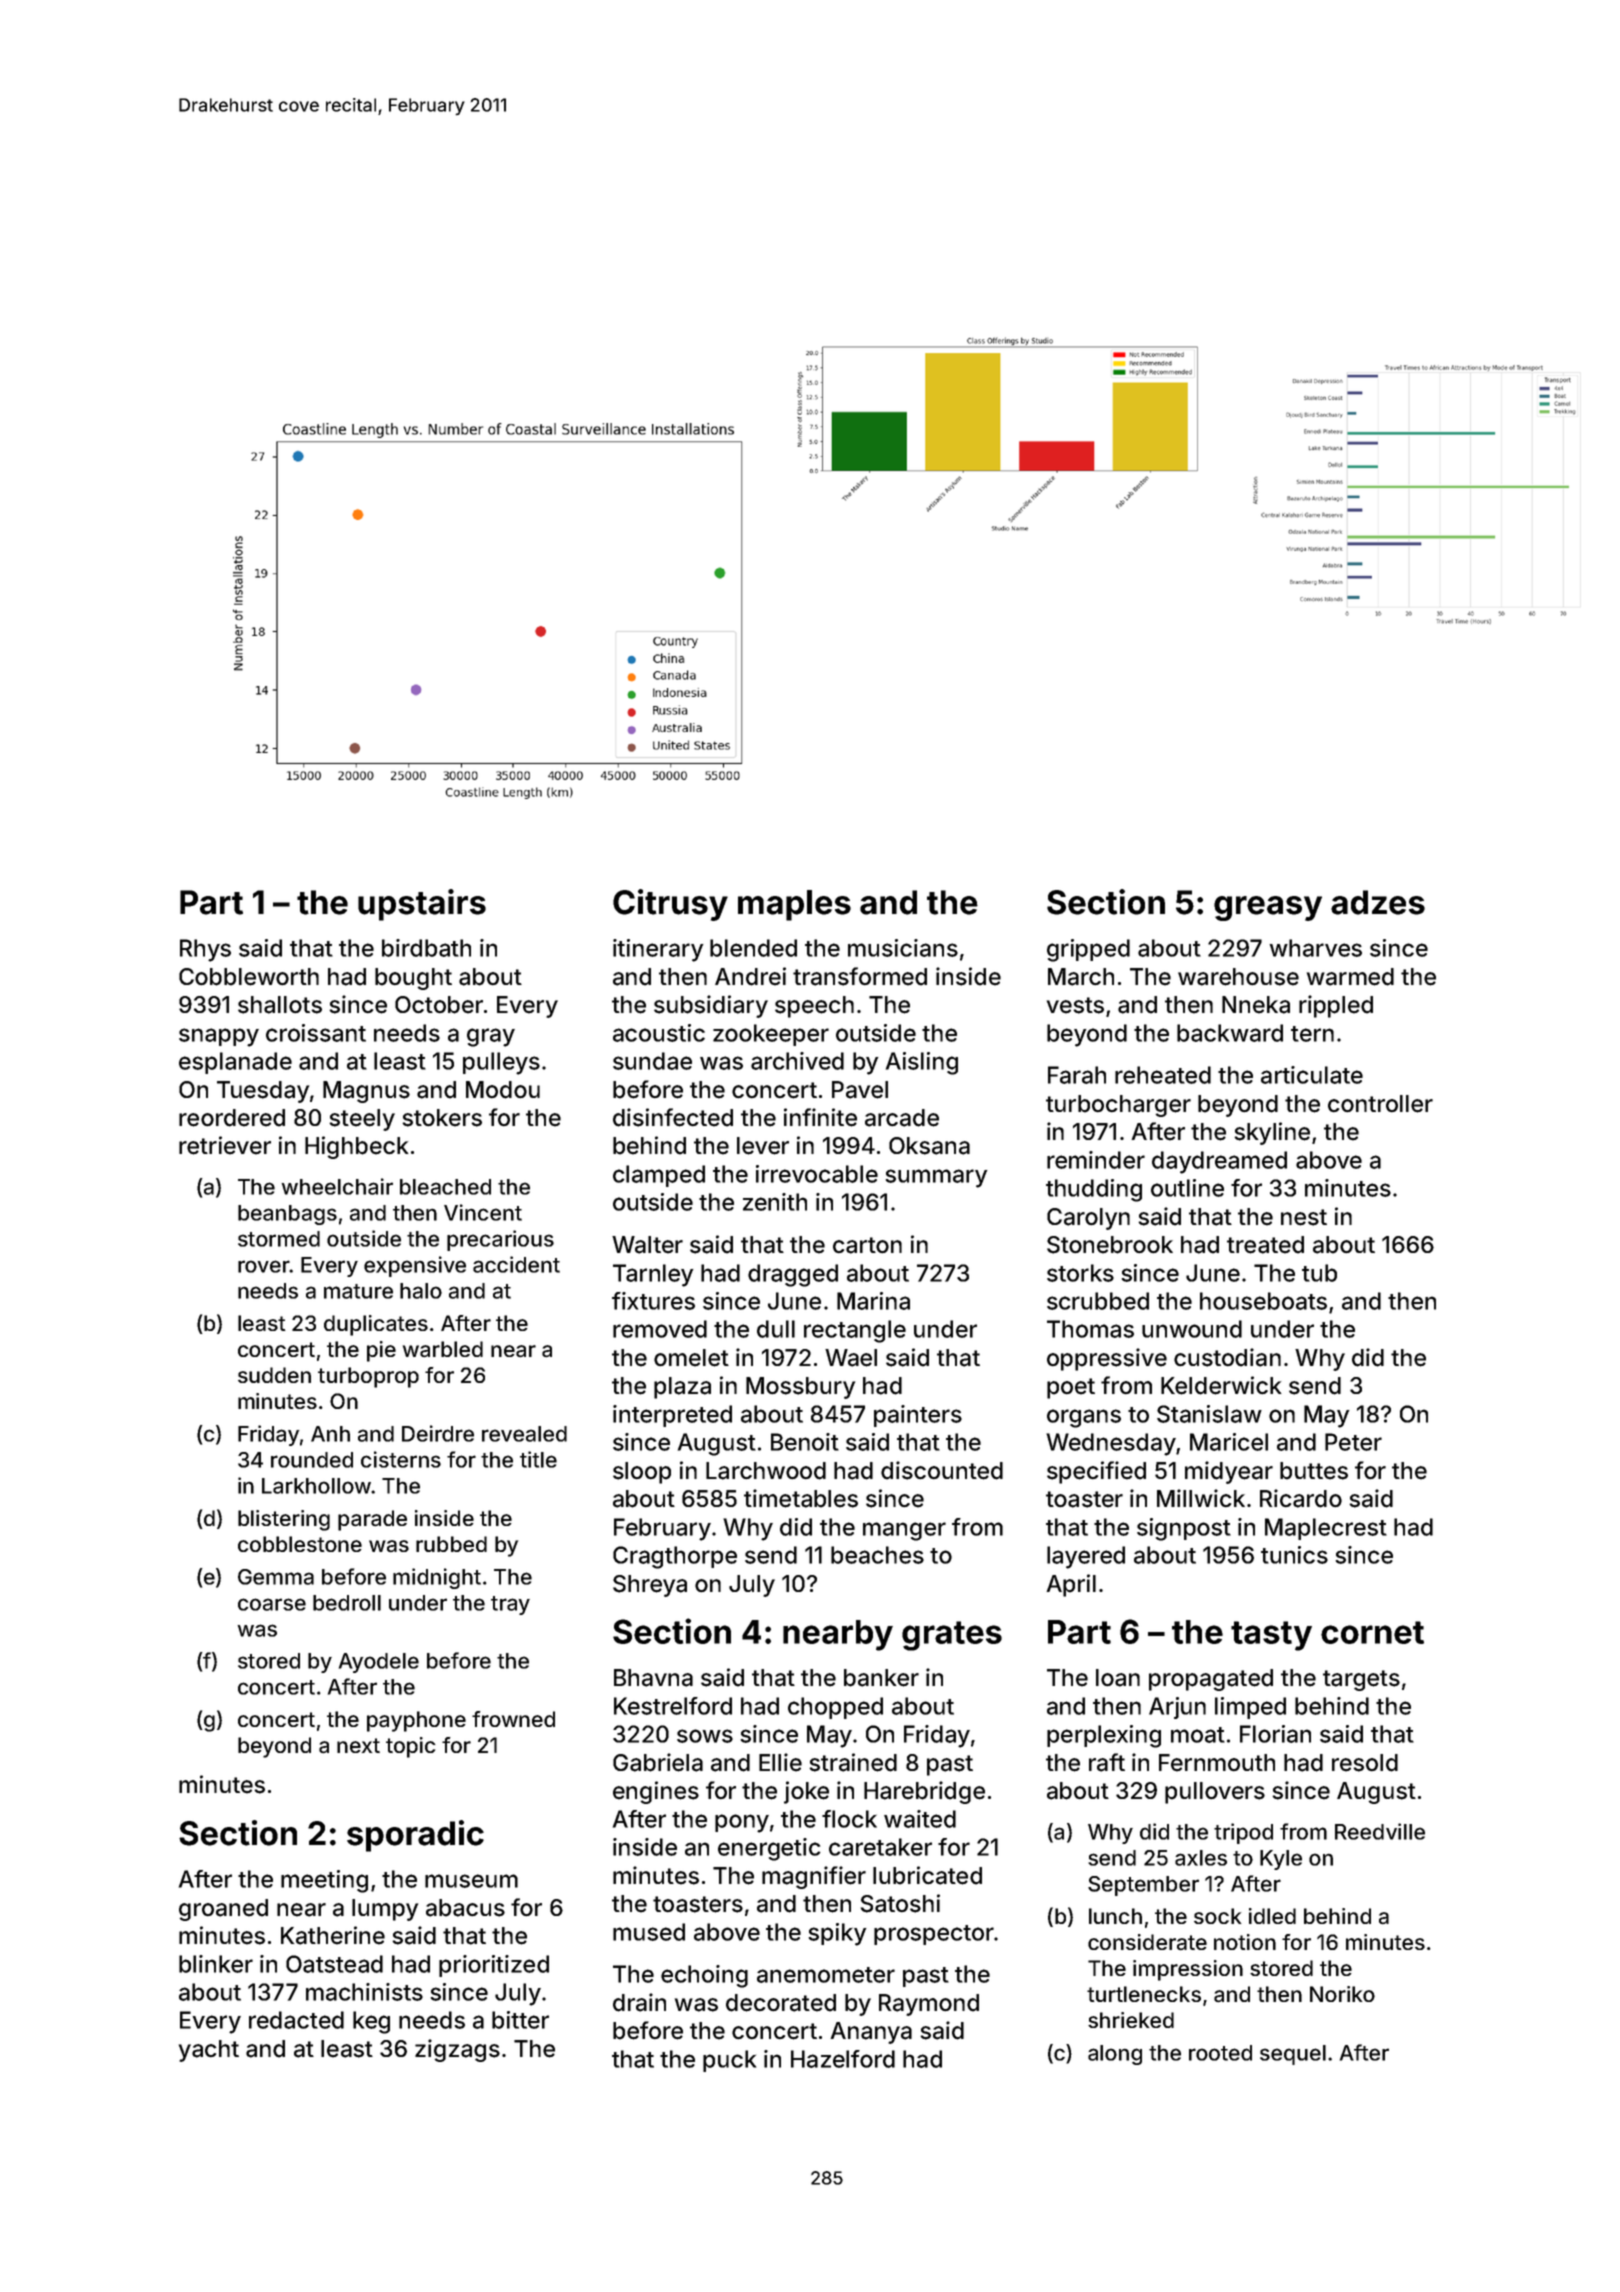 This screenshot has height=2292, width=1620. I want to click on Gemma, so click(276, 1577).
